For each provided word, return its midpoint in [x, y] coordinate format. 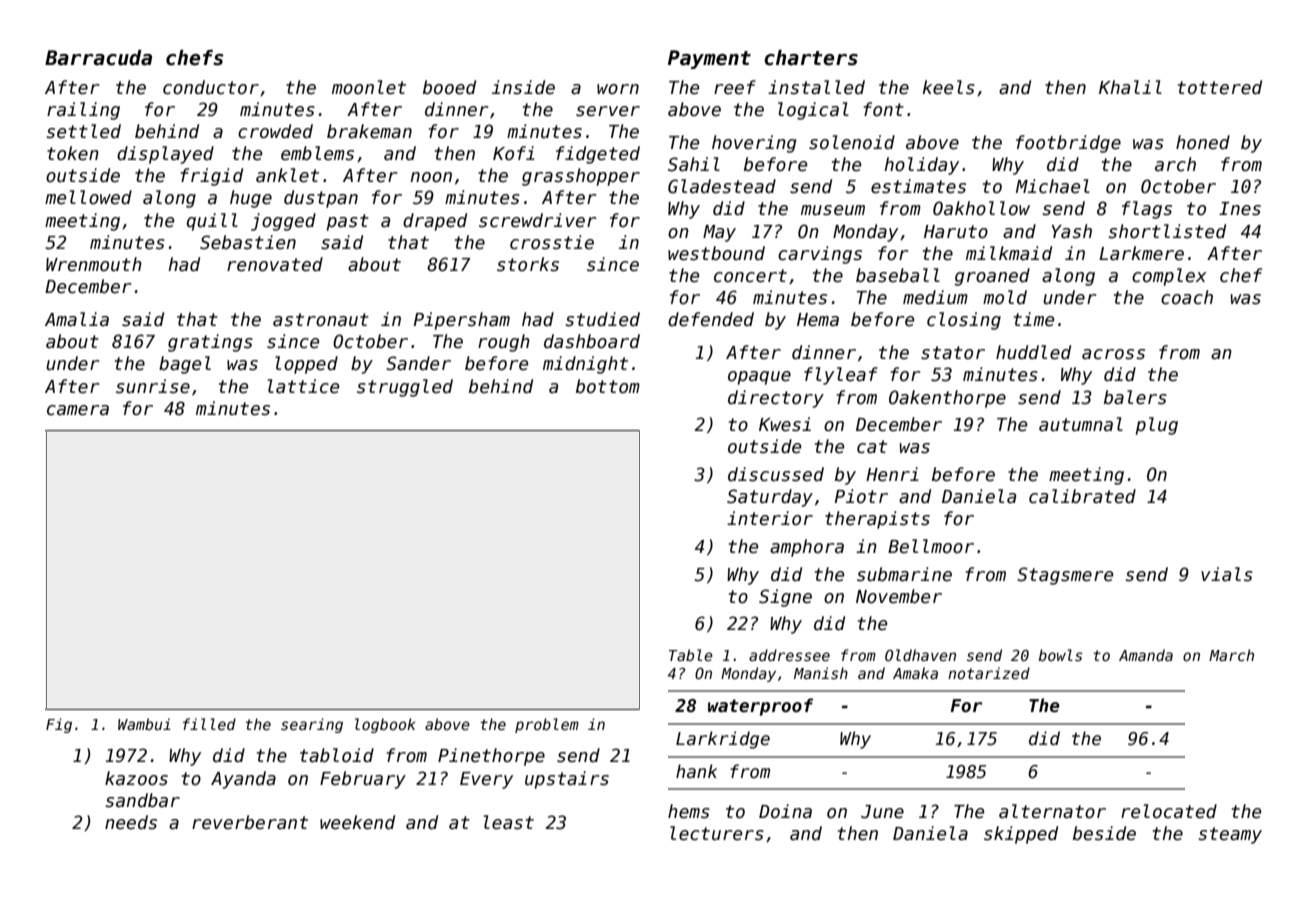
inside [523, 87]
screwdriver [537, 220]
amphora [807, 548]
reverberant [250, 822]
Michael [1053, 186]
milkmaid [1009, 253]
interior [770, 518]
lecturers [717, 833]
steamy [1230, 835]
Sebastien [248, 242]
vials [1227, 574]
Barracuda [98, 58]
